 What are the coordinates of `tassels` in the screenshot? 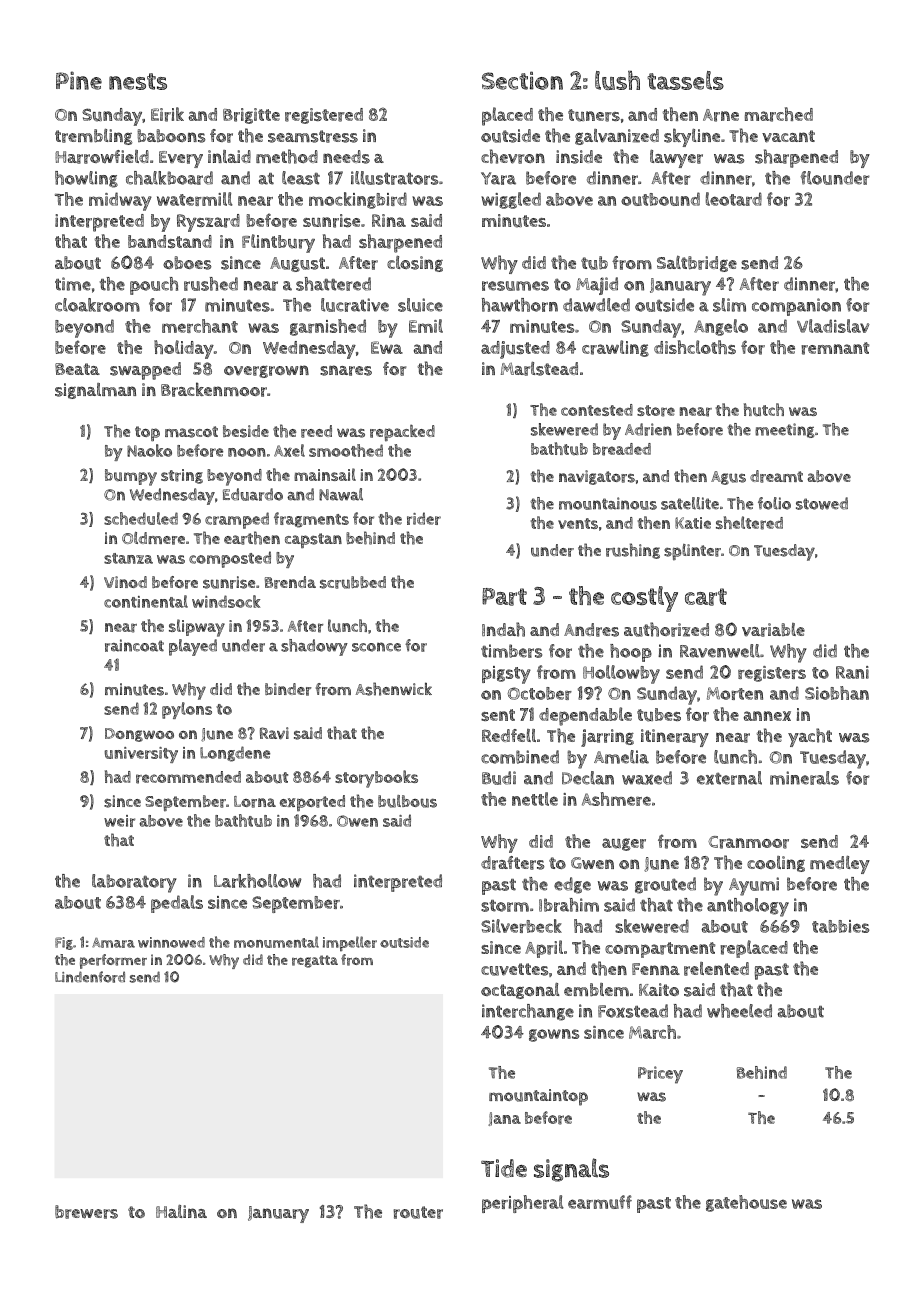 It's located at (685, 80).
